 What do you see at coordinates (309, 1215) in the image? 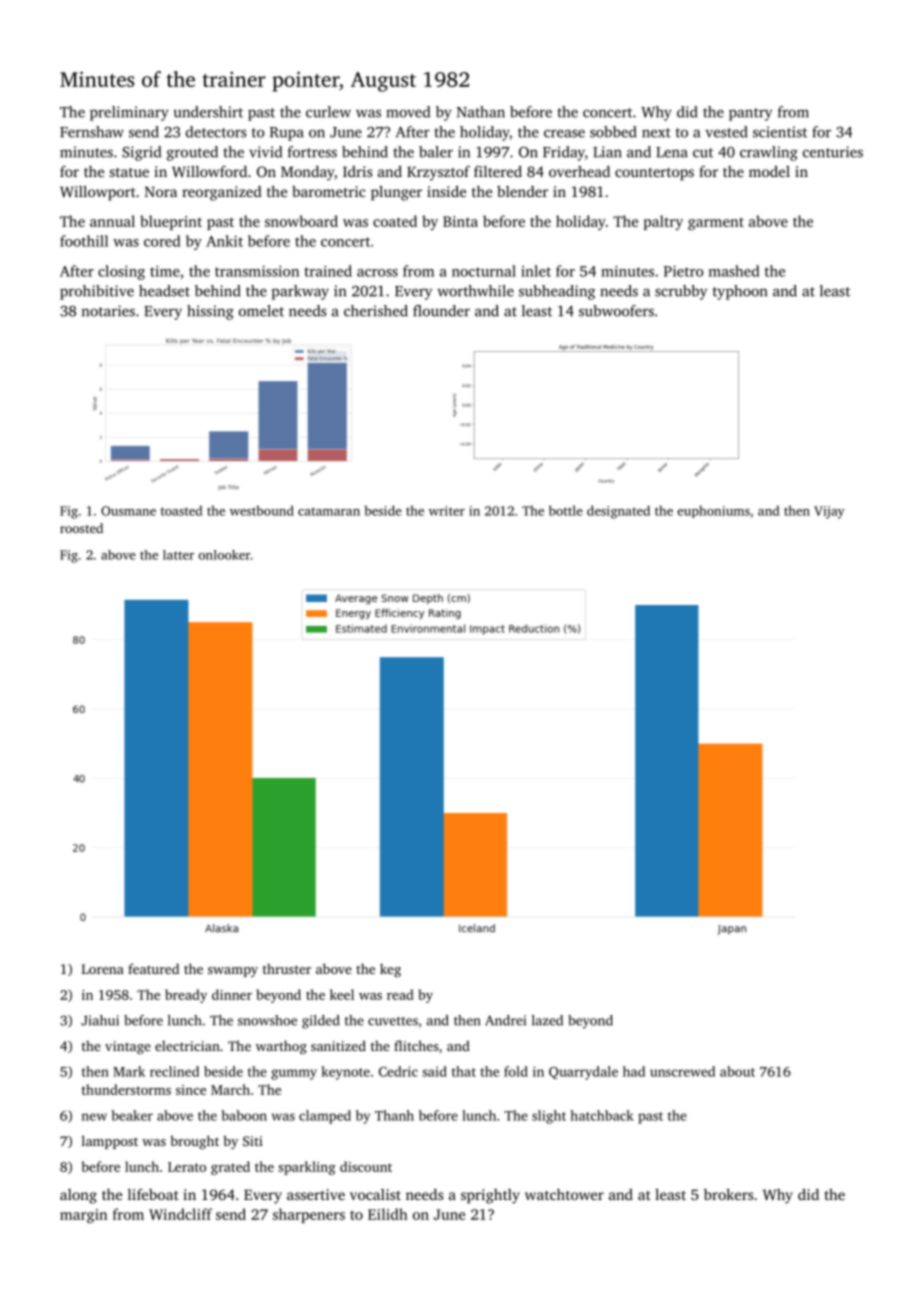
I see `sharpeners` at bounding box center [309, 1215].
